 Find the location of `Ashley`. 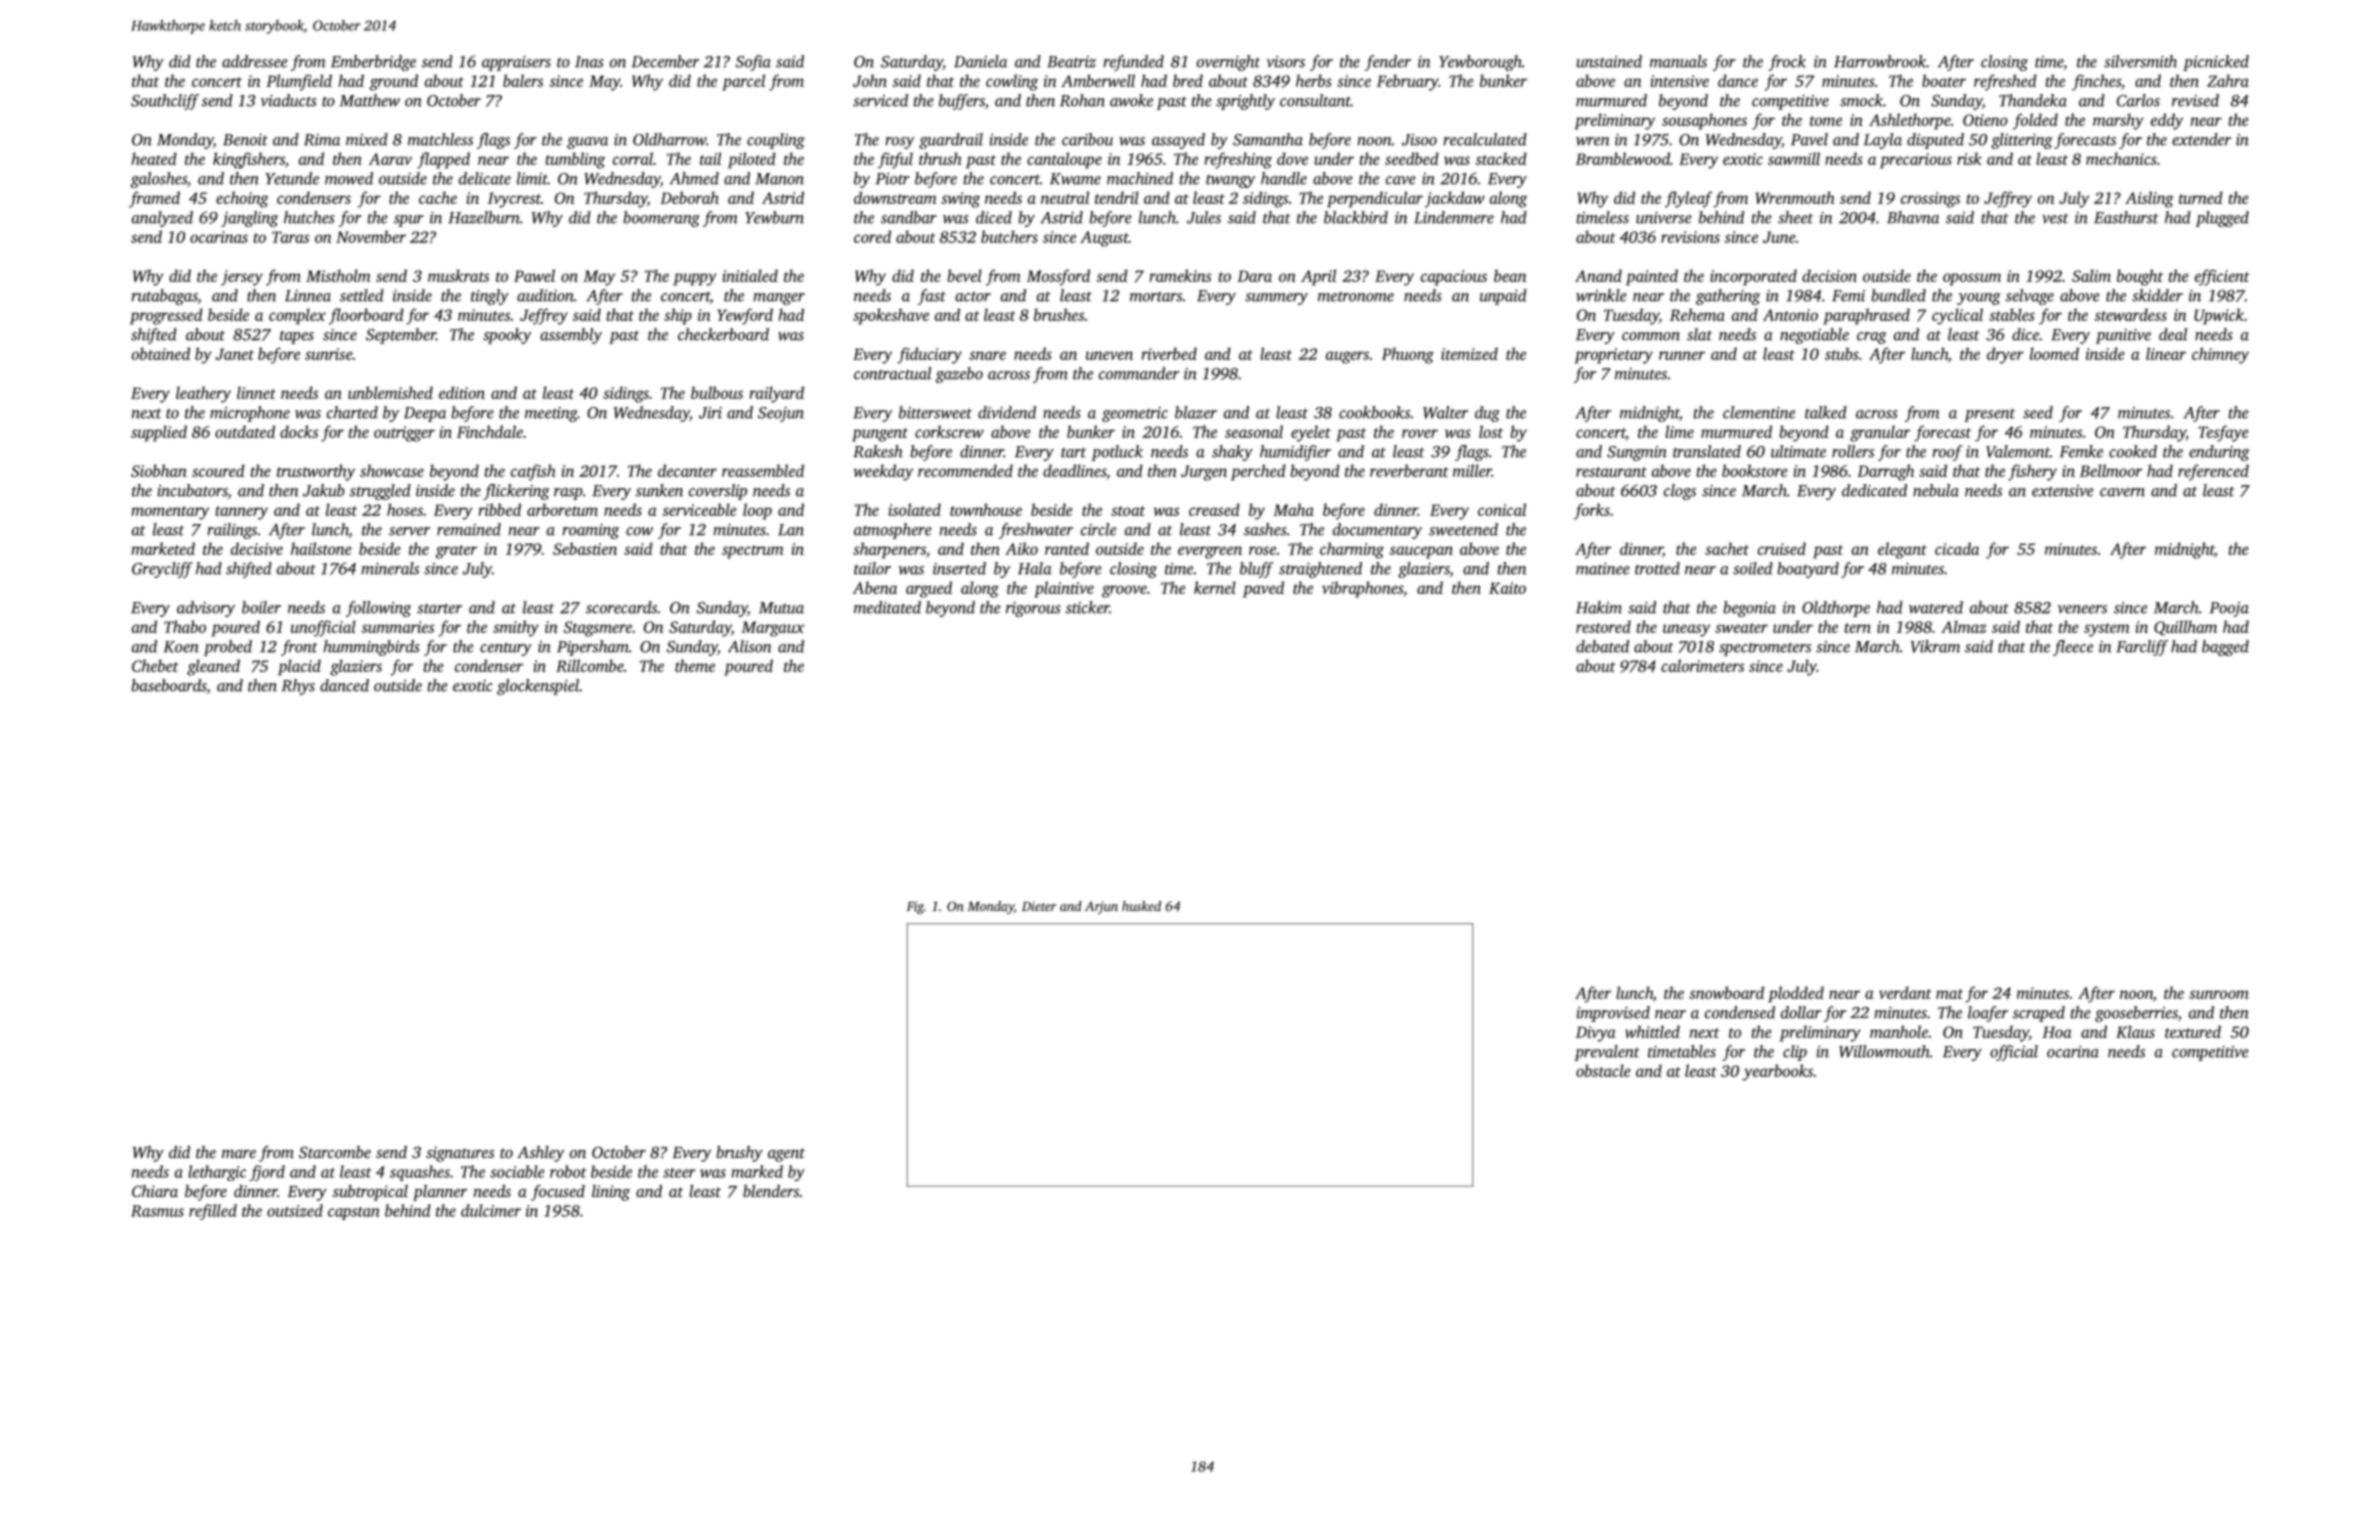

Ashley is located at coordinates (540, 1154).
